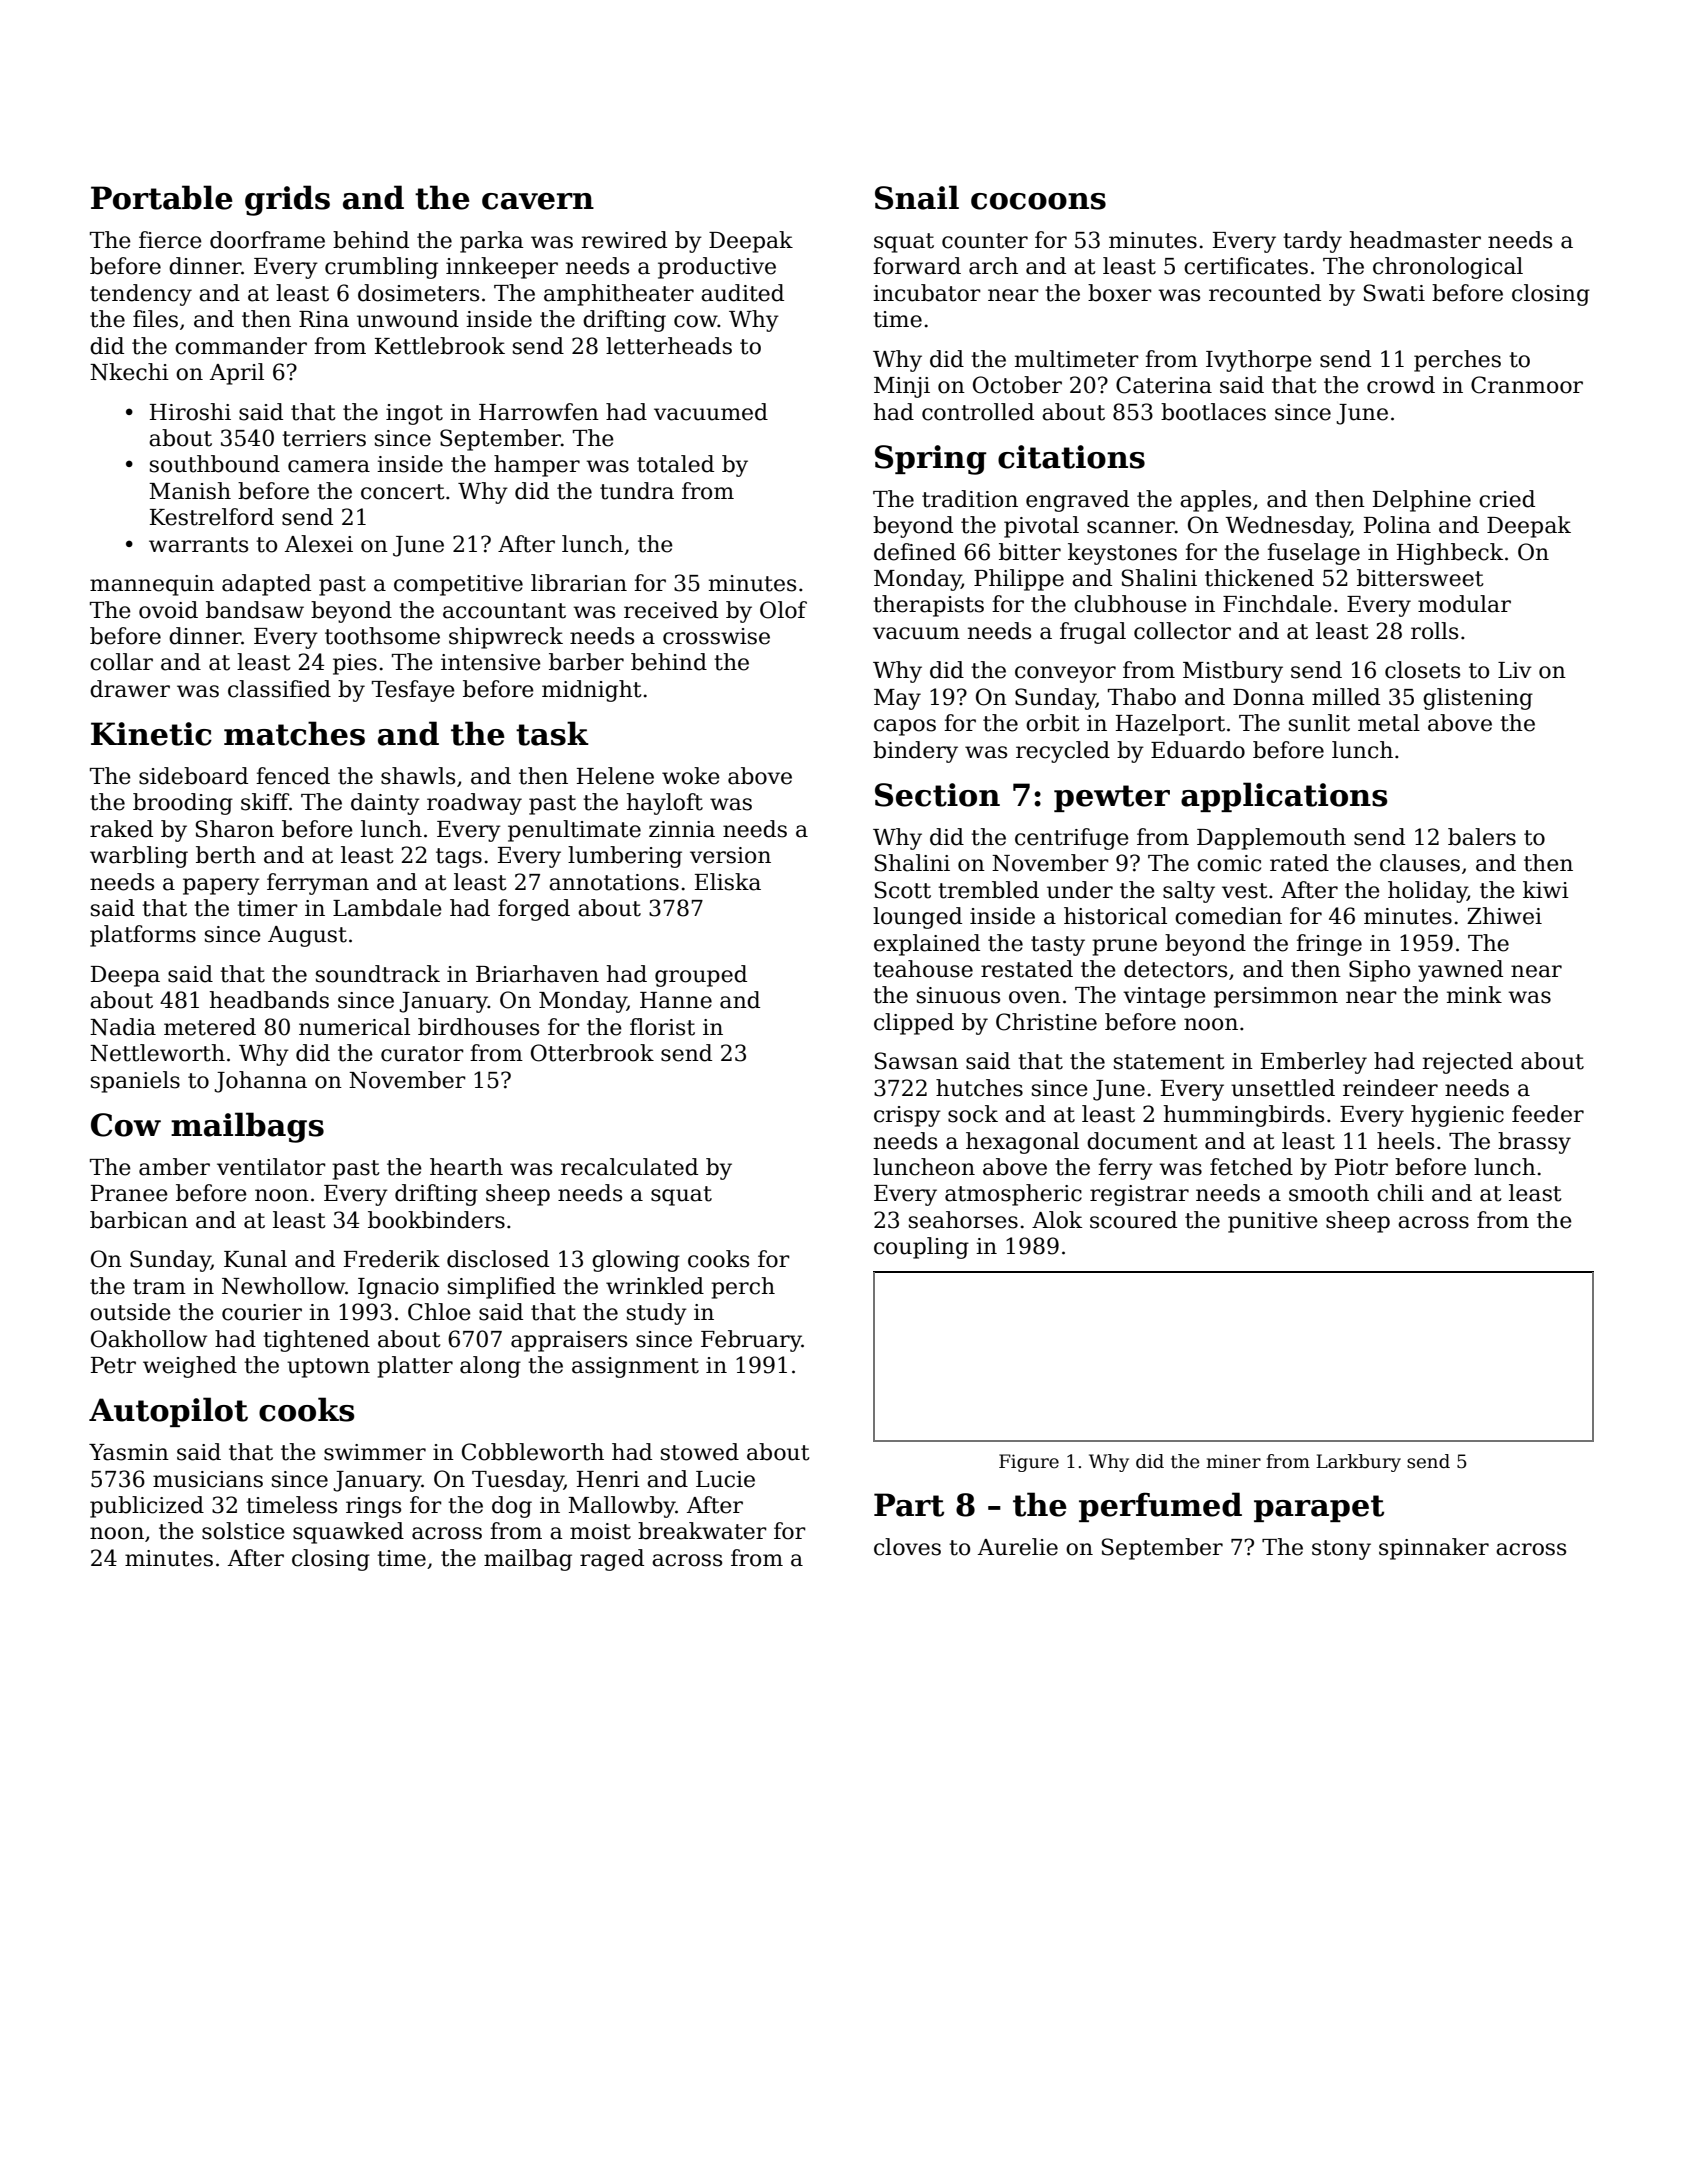  Describe the element at coordinates (1269, 697) in the image. I see `Donna` at that location.
